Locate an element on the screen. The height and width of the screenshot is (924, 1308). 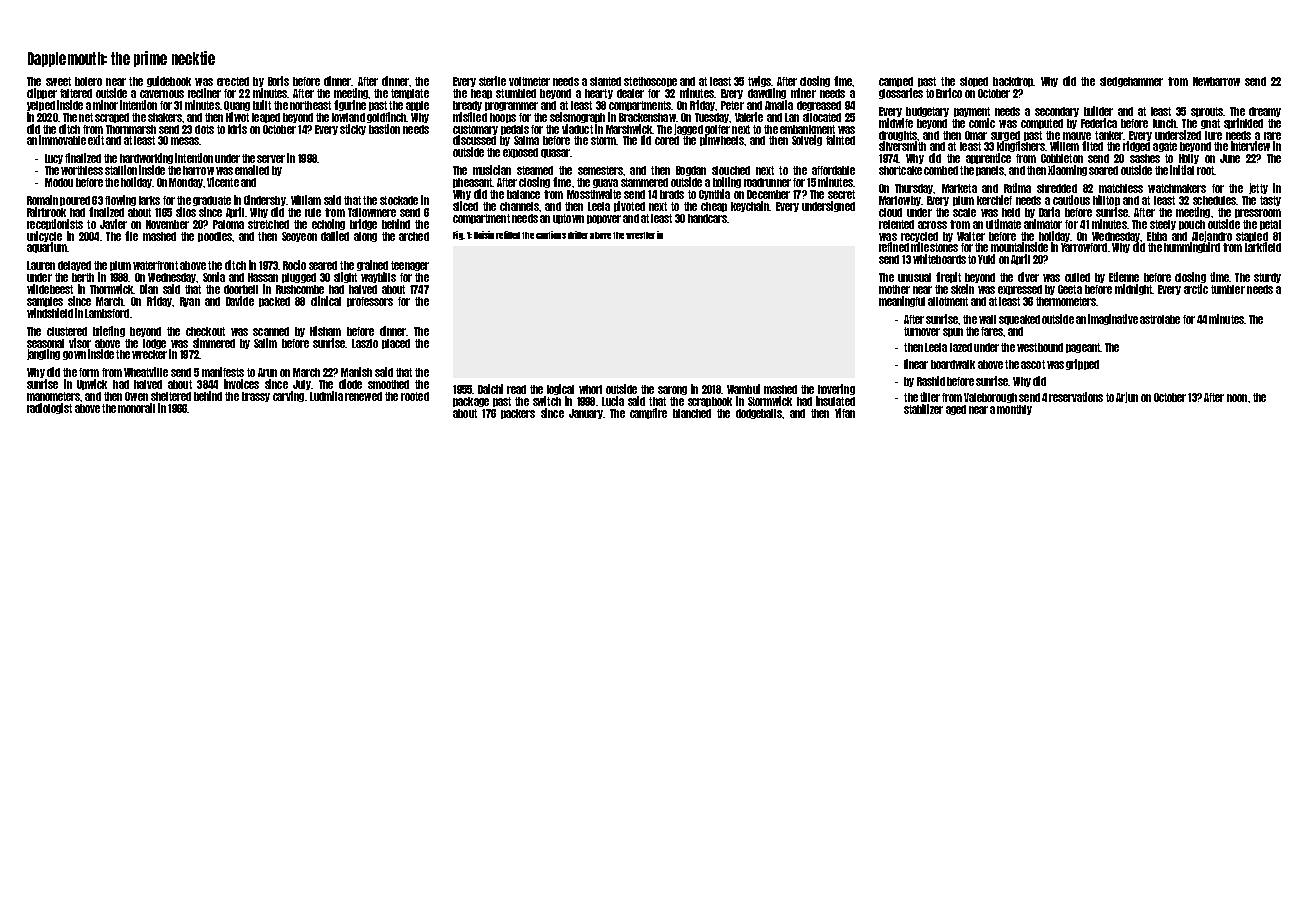
Seoyeon is located at coordinates (299, 237).
